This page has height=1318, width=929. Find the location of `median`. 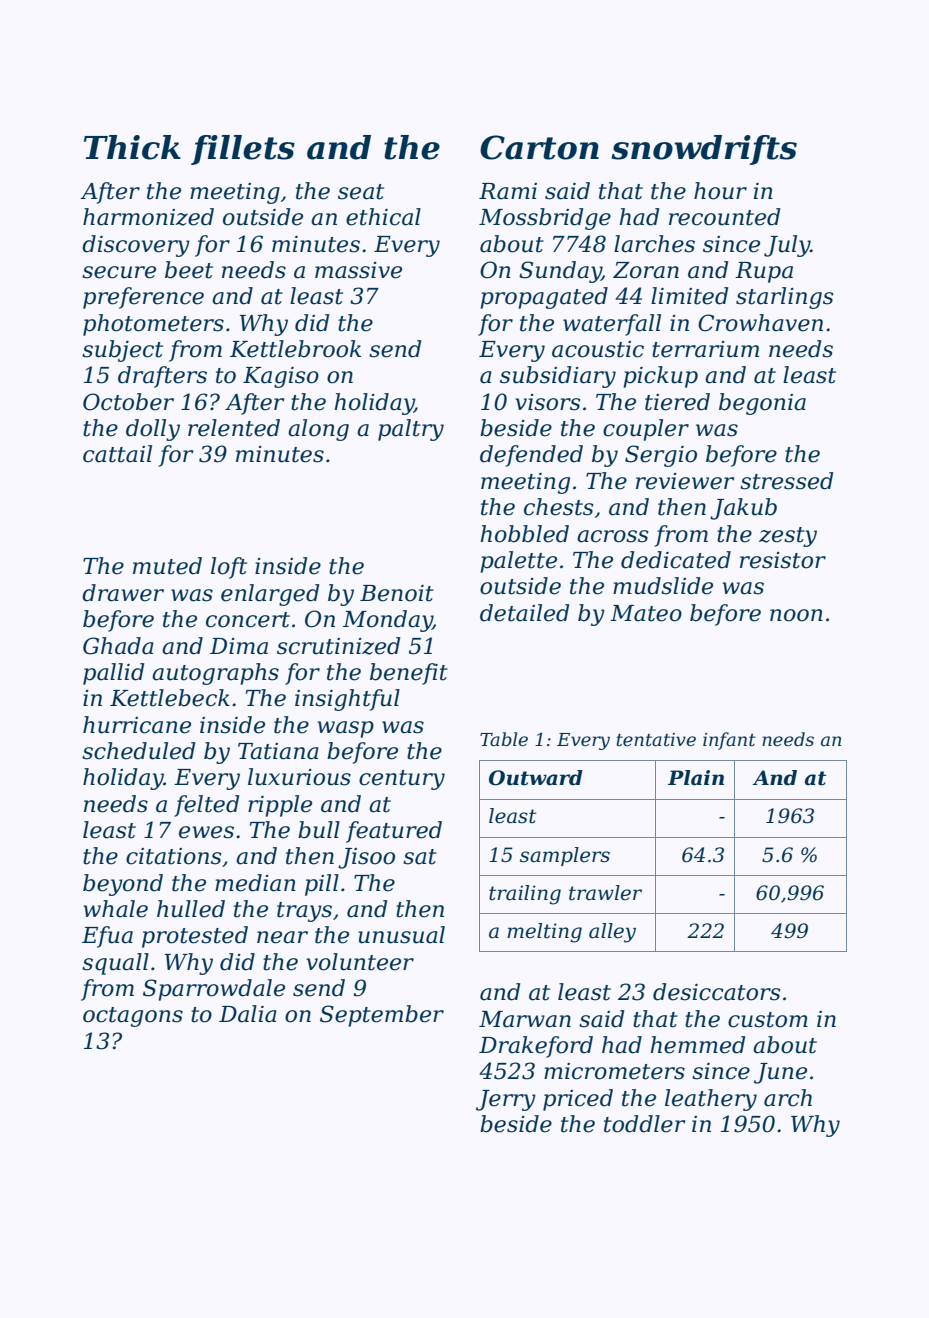

median is located at coordinates (255, 883).
